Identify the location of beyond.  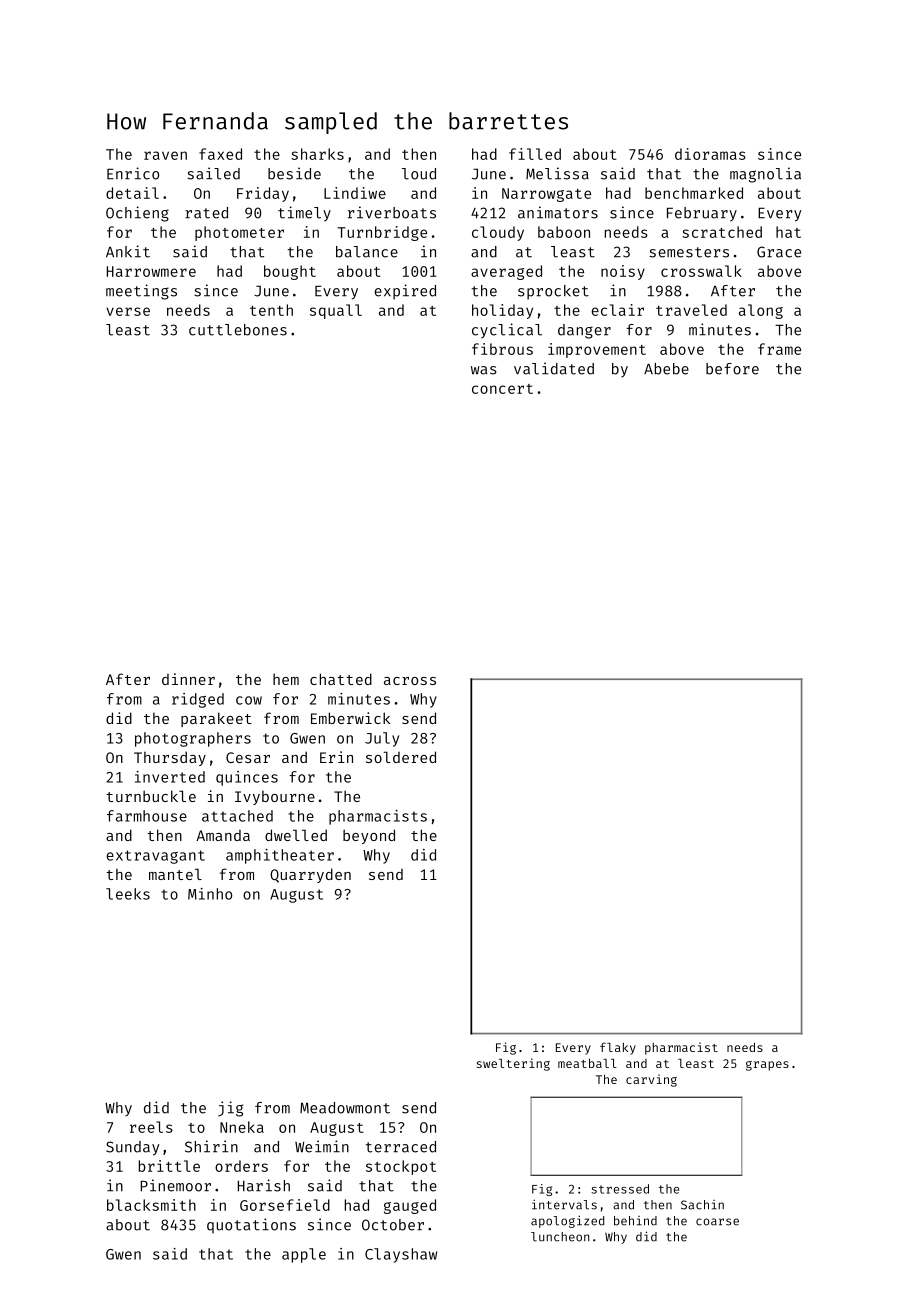
(369, 836).
